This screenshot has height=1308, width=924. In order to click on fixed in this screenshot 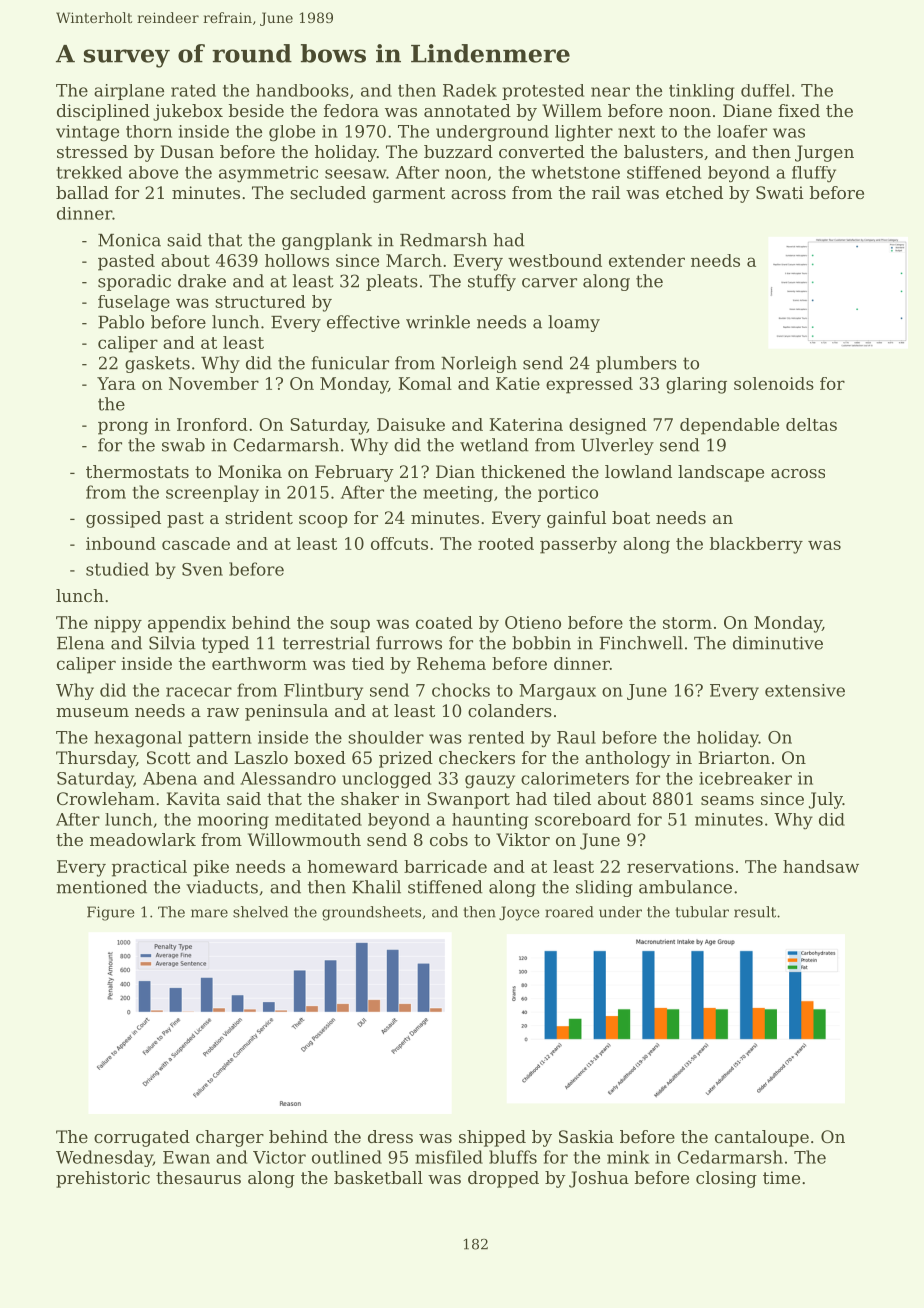, I will do `click(799, 110)`.
